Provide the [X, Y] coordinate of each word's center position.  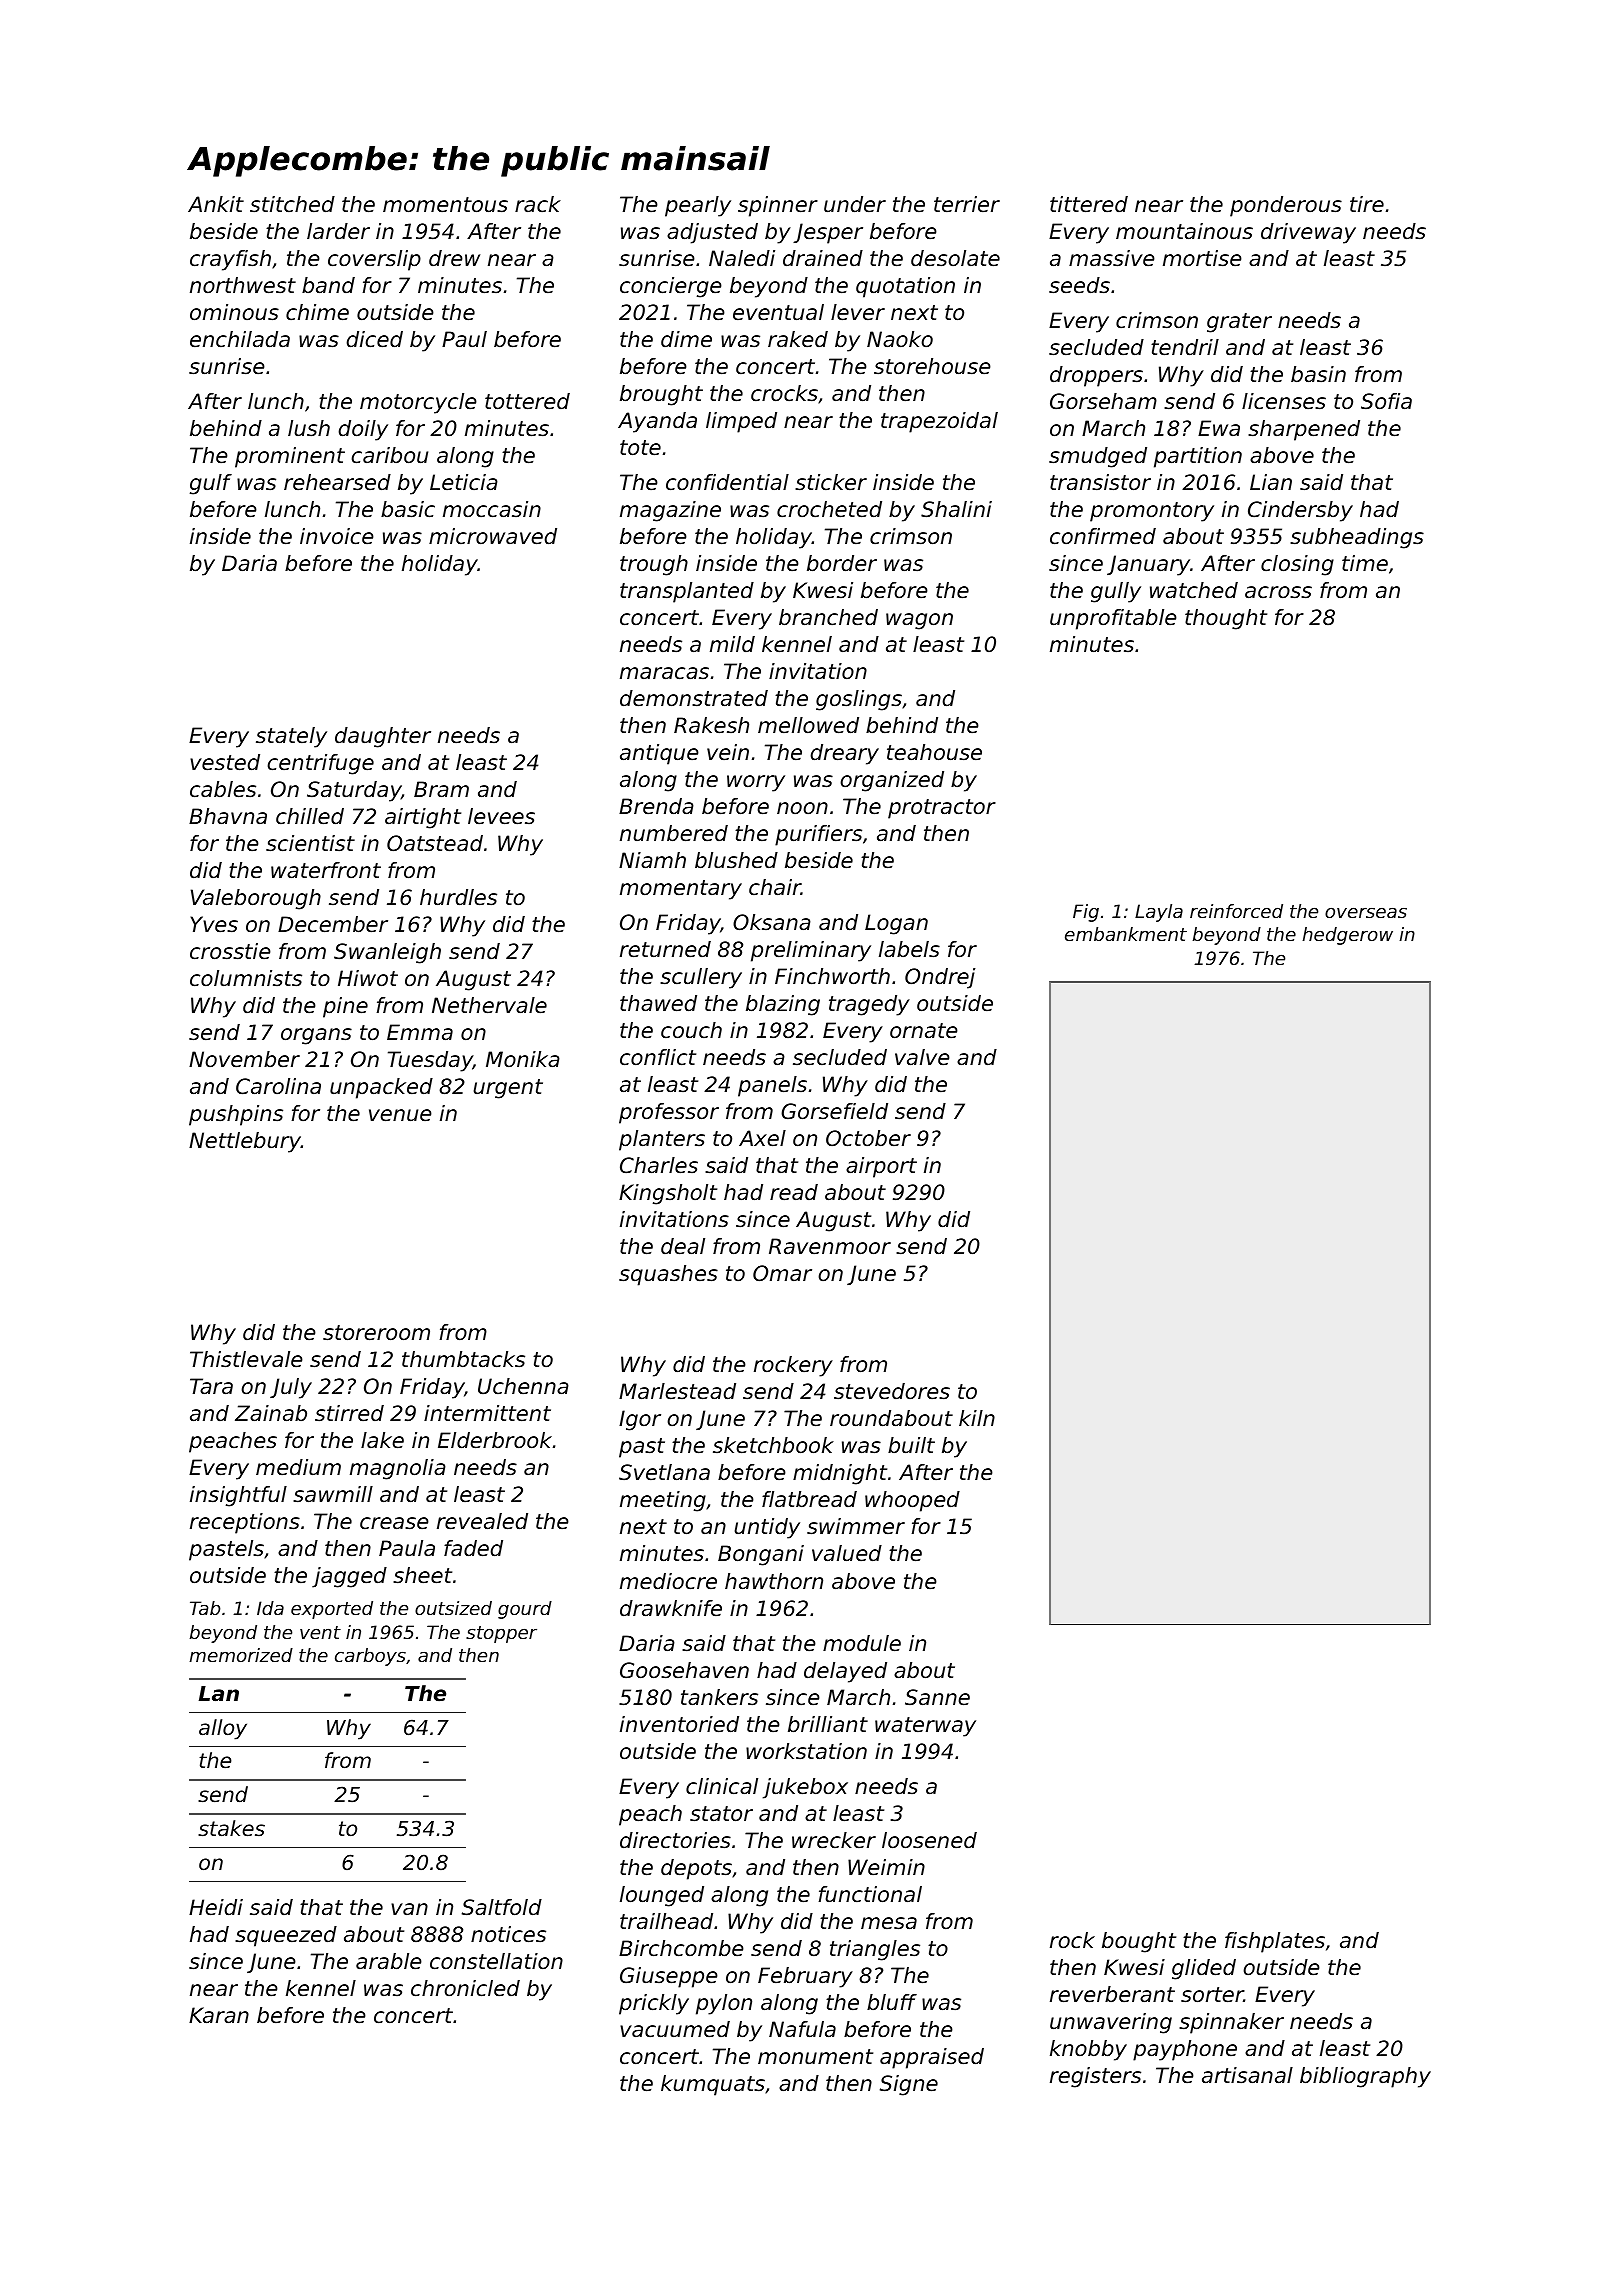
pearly [698, 206]
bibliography [1365, 2077]
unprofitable [1113, 619]
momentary [681, 890]
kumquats [713, 2085]
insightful [238, 1496]
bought [1139, 1942]
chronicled [465, 1988]
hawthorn [774, 1581]
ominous [234, 312]
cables [223, 789]
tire [1367, 204]
